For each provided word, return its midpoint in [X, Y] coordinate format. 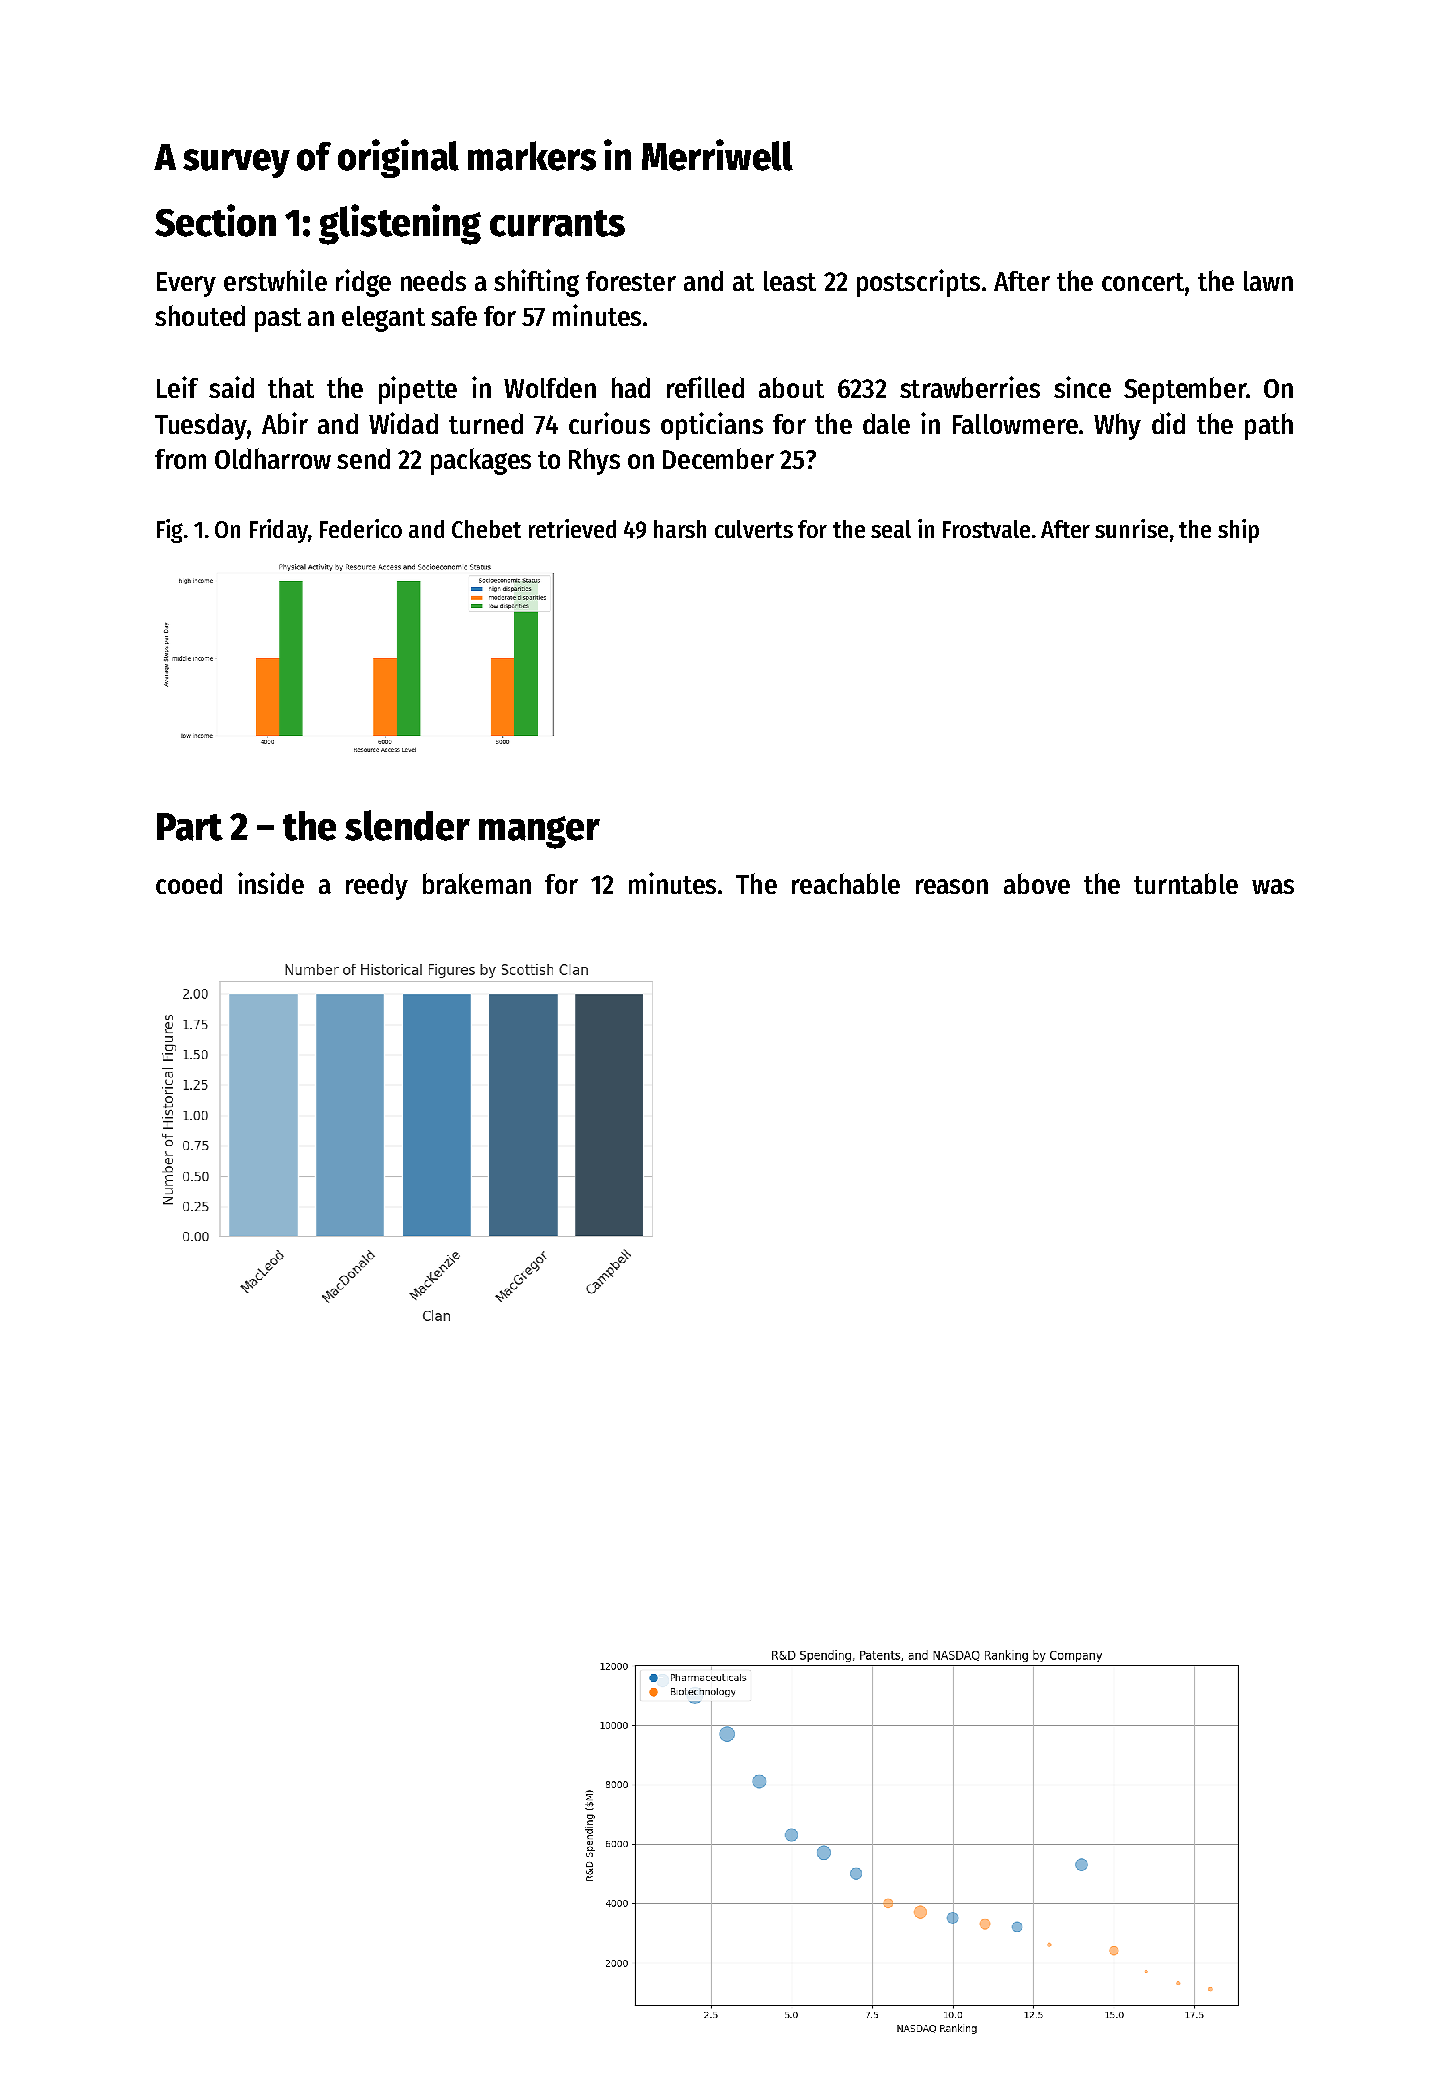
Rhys [594, 461]
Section [215, 220]
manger [539, 832]
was [1273, 886]
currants [557, 223]
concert [1143, 282]
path [1269, 426]
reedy [377, 886]
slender [407, 825]
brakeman [477, 883]
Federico [361, 528]
